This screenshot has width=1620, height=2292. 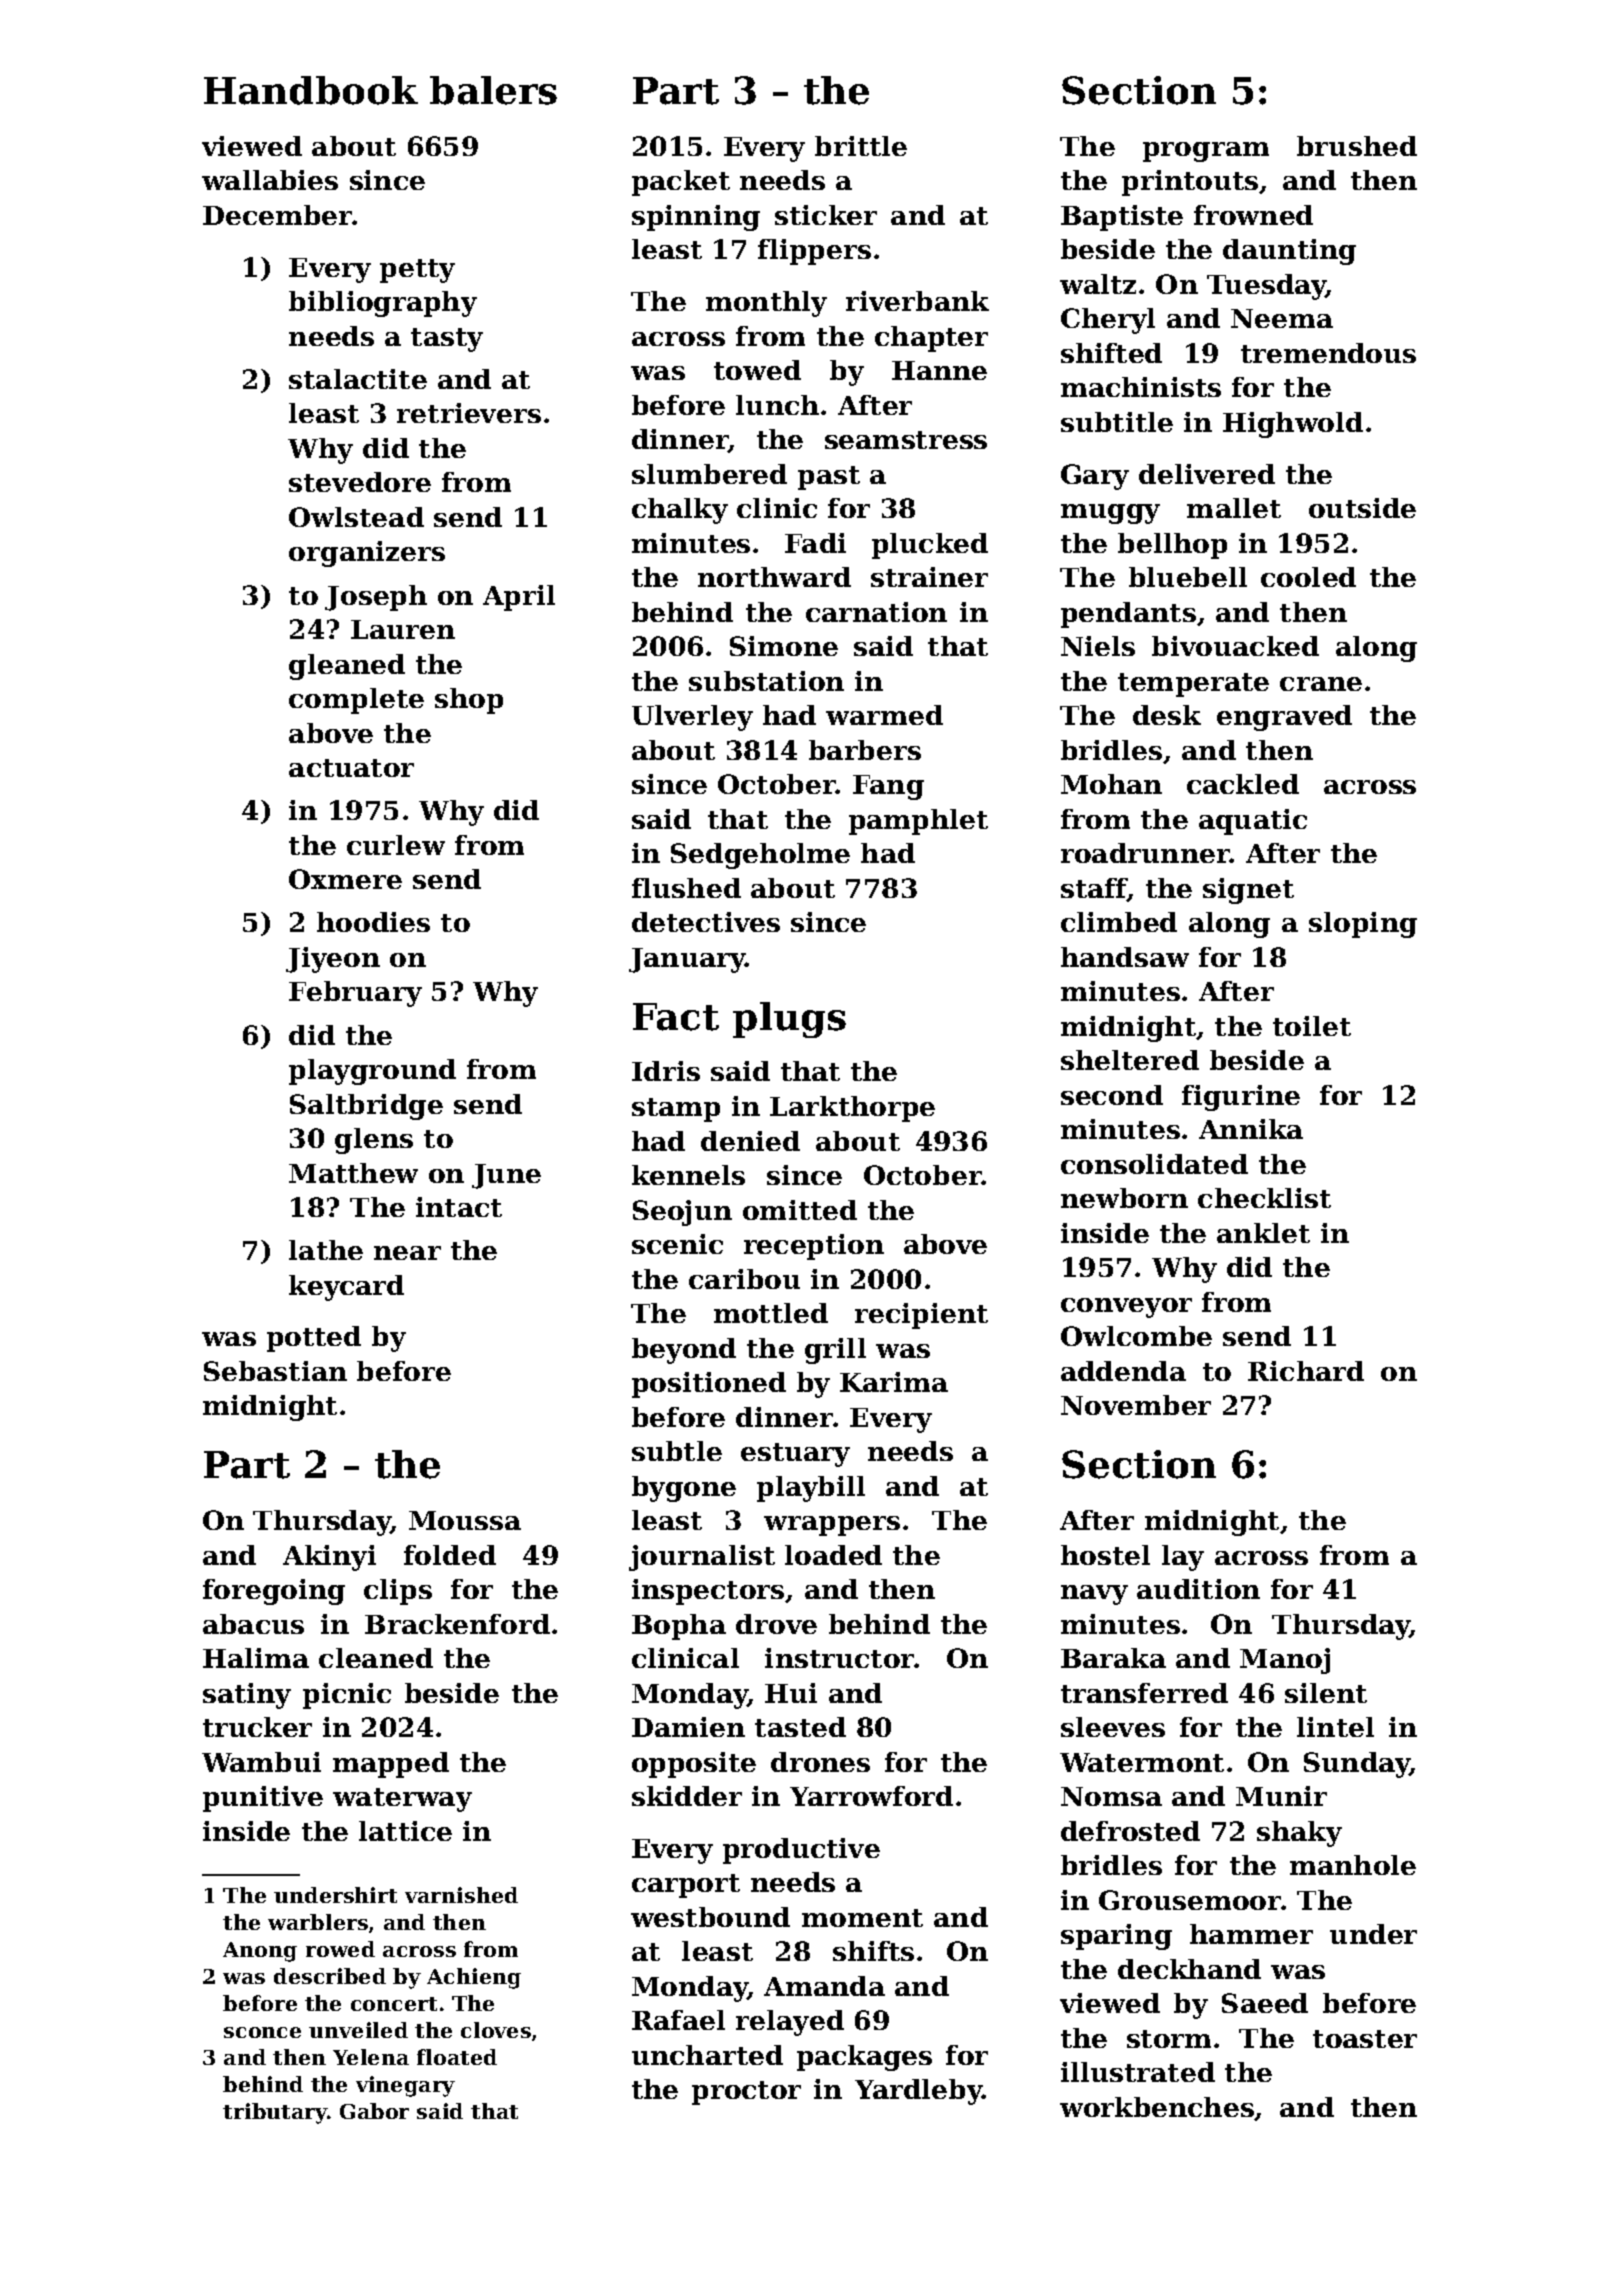 What do you see at coordinates (407, 1253) in the screenshot?
I see `near` at bounding box center [407, 1253].
